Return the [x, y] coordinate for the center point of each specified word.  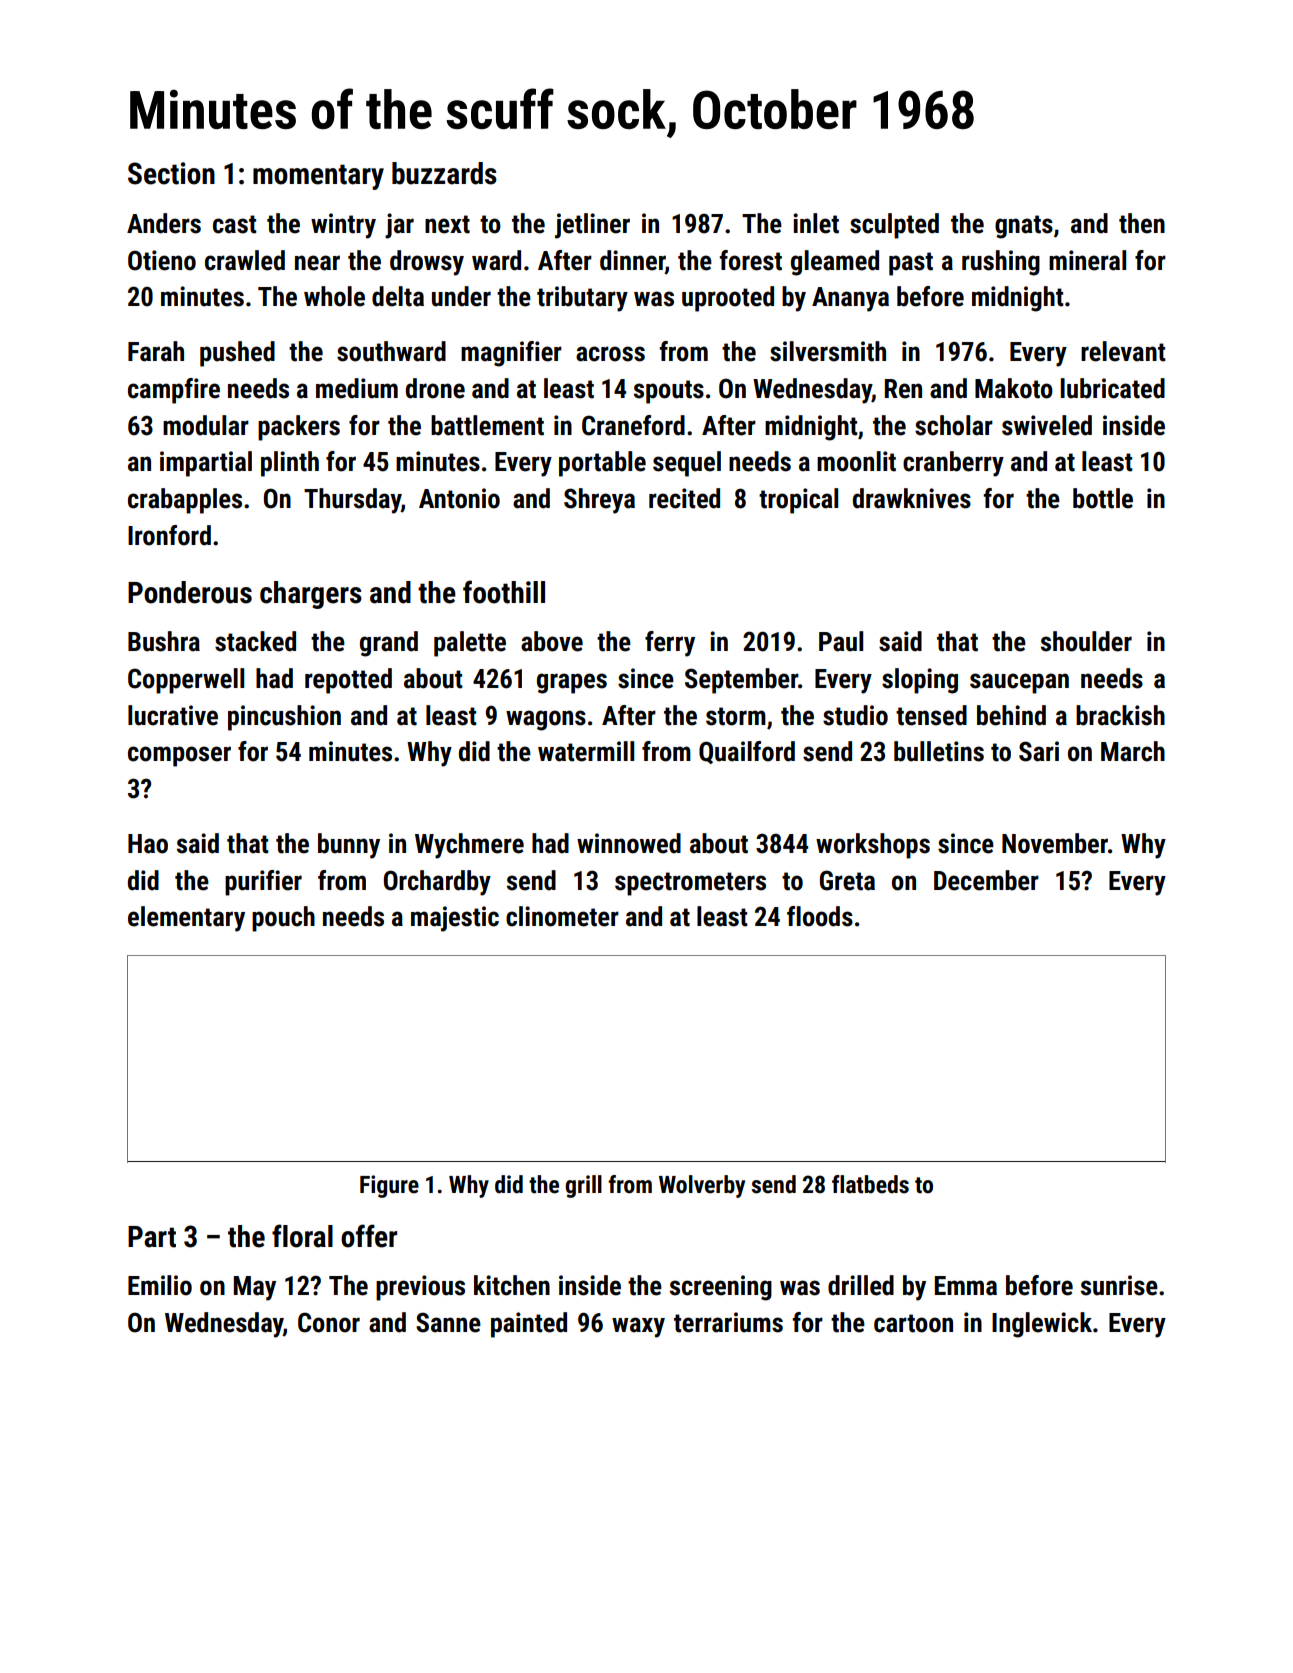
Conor [329, 1322]
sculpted [894, 226]
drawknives [912, 498]
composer [179, 756]
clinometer [562, 916]
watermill [586, 751]
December [986, 880]
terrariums [728, 1322]
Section [171, 173]
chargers [311, 595]
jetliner [592, 226]
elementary [186, 919]
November [1055, 843]
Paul [841, 641]
